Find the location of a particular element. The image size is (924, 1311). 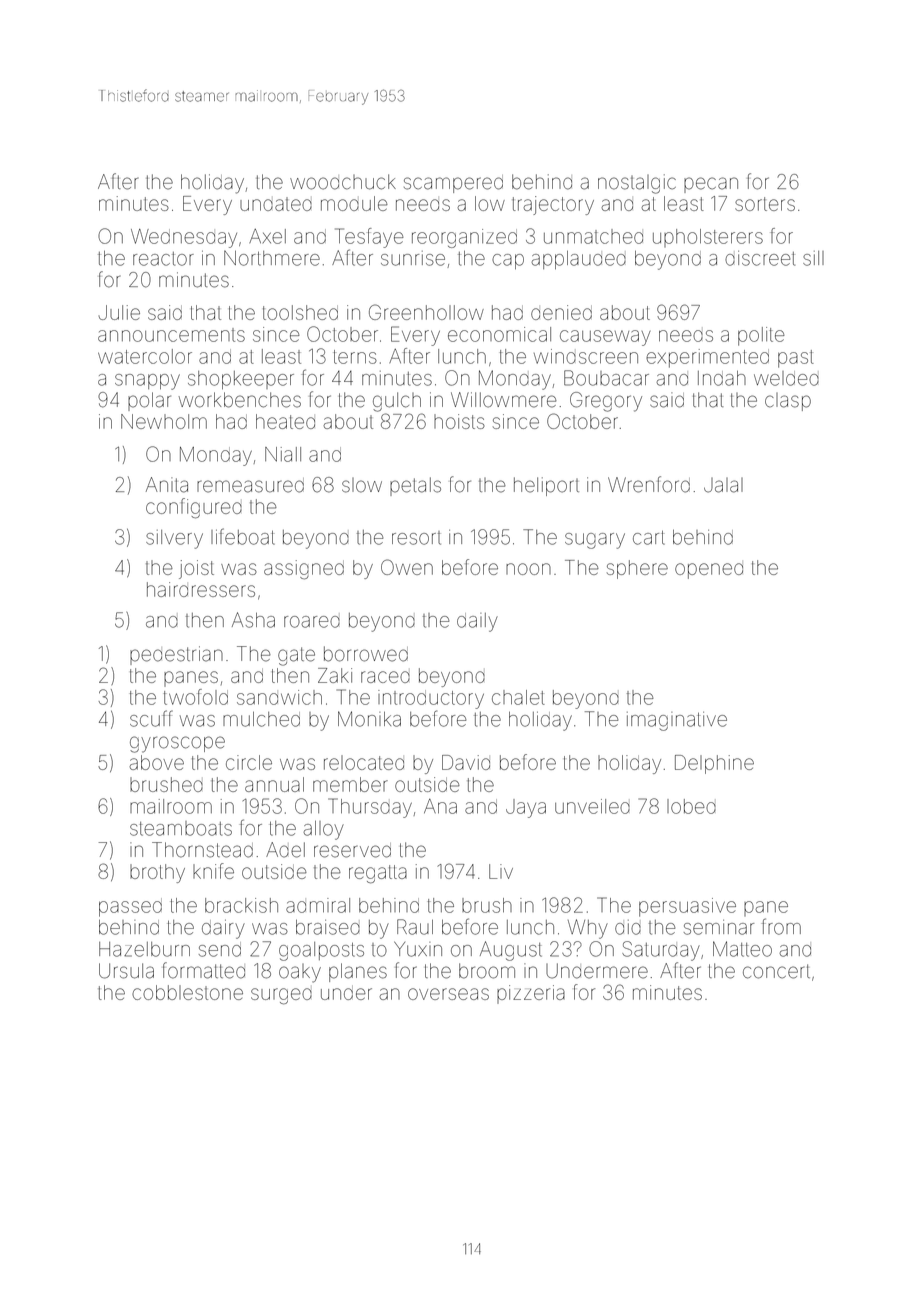

module is located at coordinates (354, 203).
